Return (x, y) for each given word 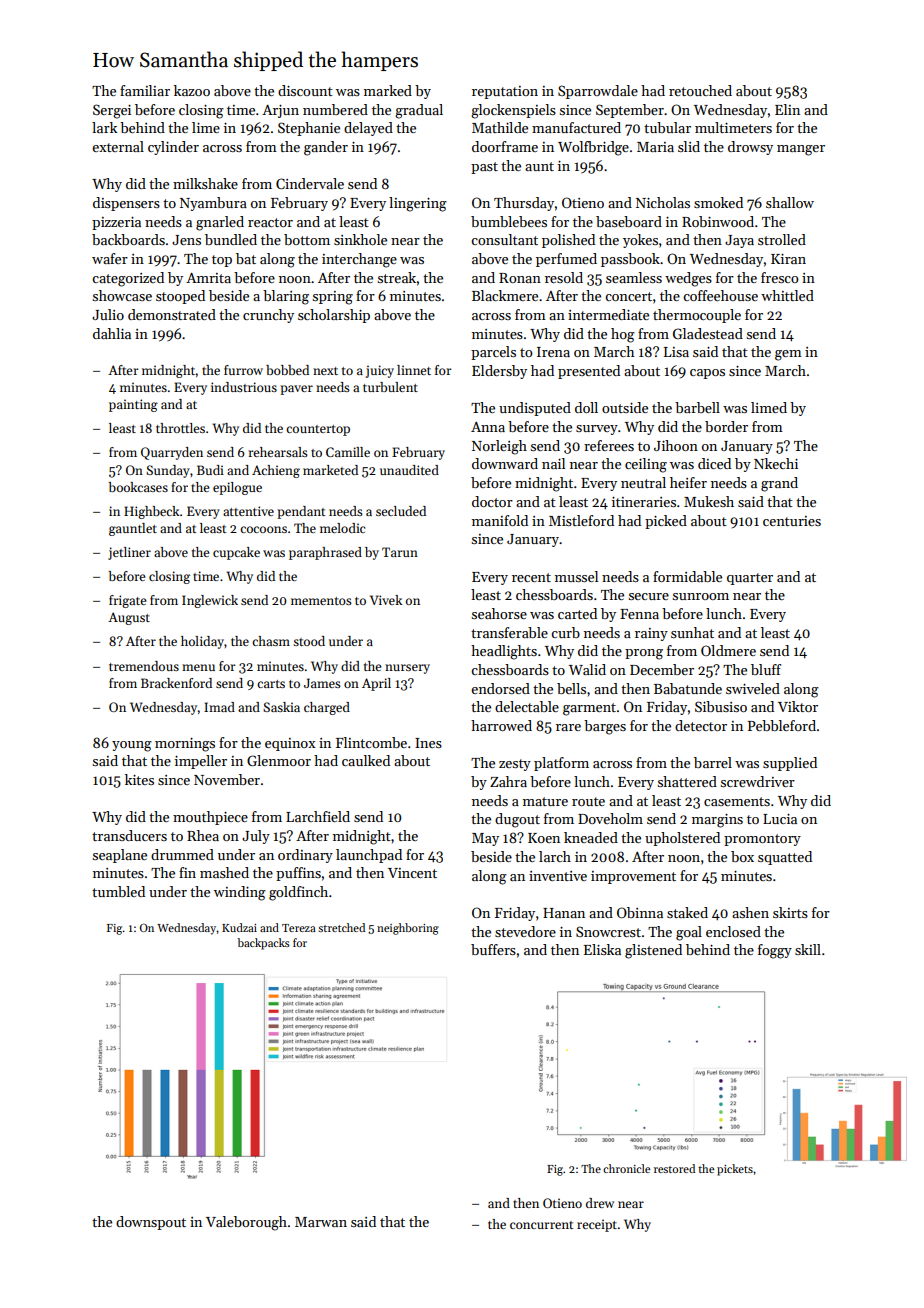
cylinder (173, 148)
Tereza (299, 928)
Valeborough (246, 1223)
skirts (790, 912)
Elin (787, 109)
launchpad (369, 856)
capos (707, 374)
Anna (488, 427)
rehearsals (278, 452)
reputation (505, 92)
